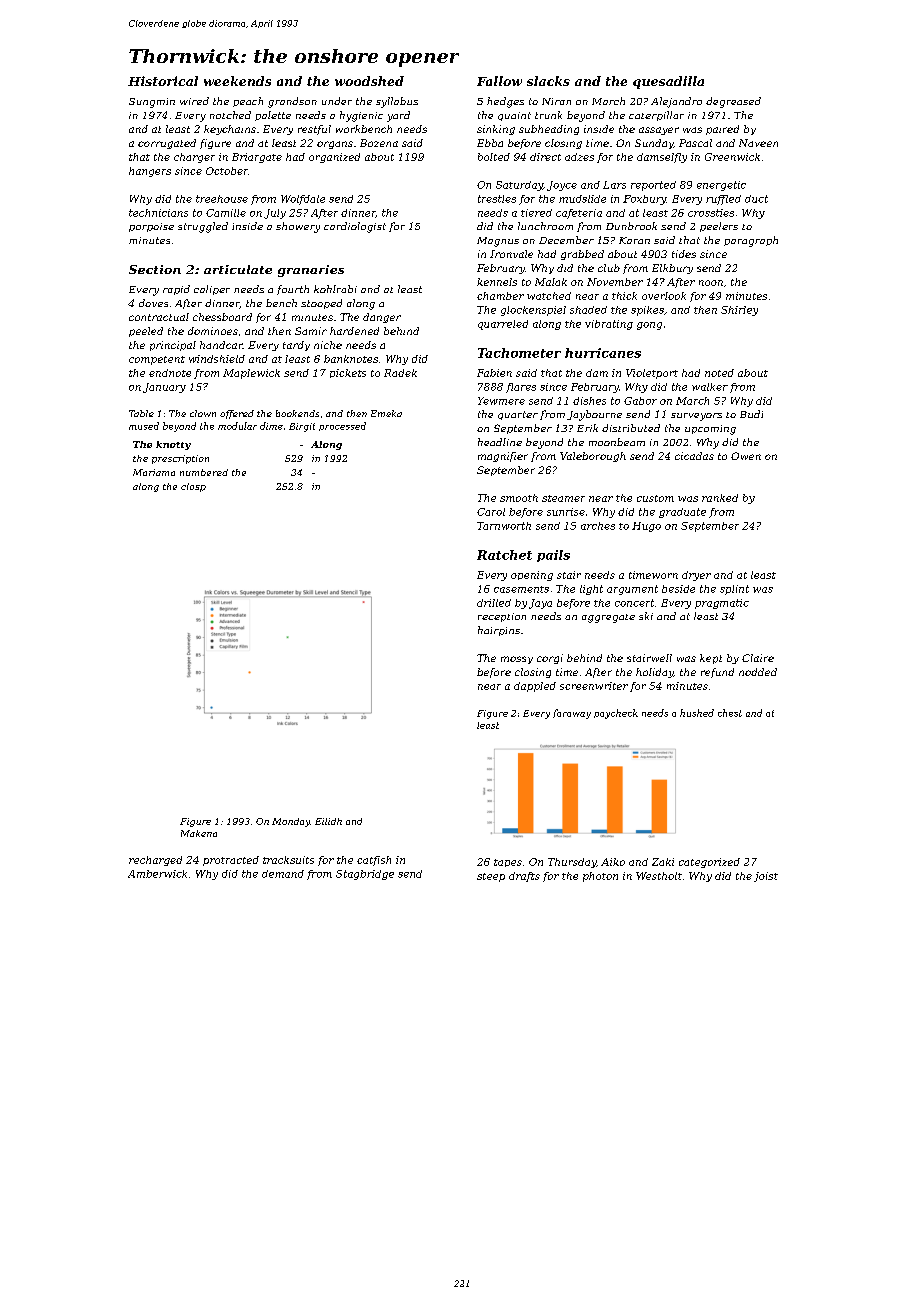 This image has height=1316, width=908. I want to click on windshield, so click(217, 359).
